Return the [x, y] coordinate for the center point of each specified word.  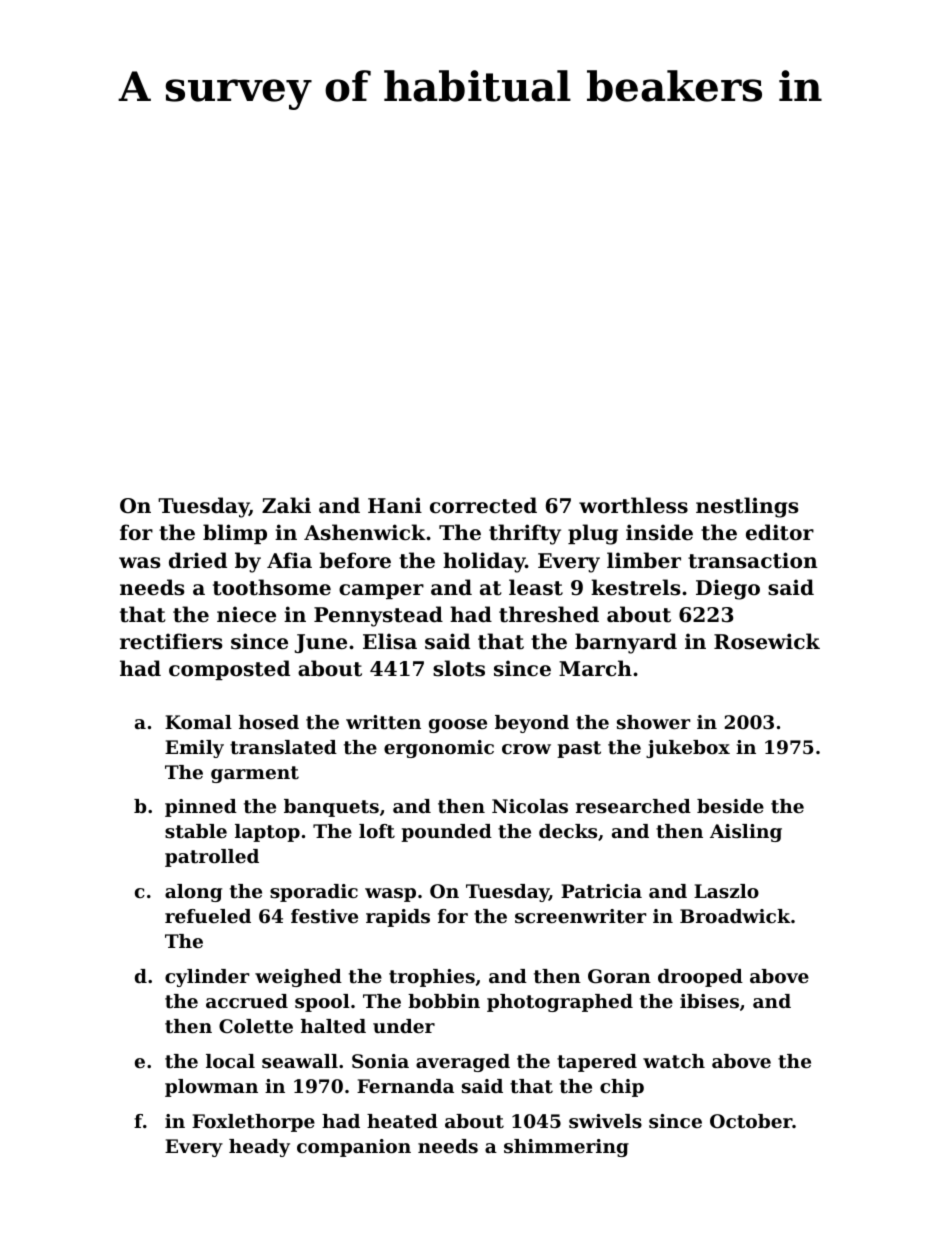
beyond [532, 724]
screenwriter [580, 916]
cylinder [207, 978]
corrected [483, 505]
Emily [194, 749]
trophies [432, 978]
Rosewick [767, 641]
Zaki [286, 505]
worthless [633, 505]
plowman [211, 1088]
